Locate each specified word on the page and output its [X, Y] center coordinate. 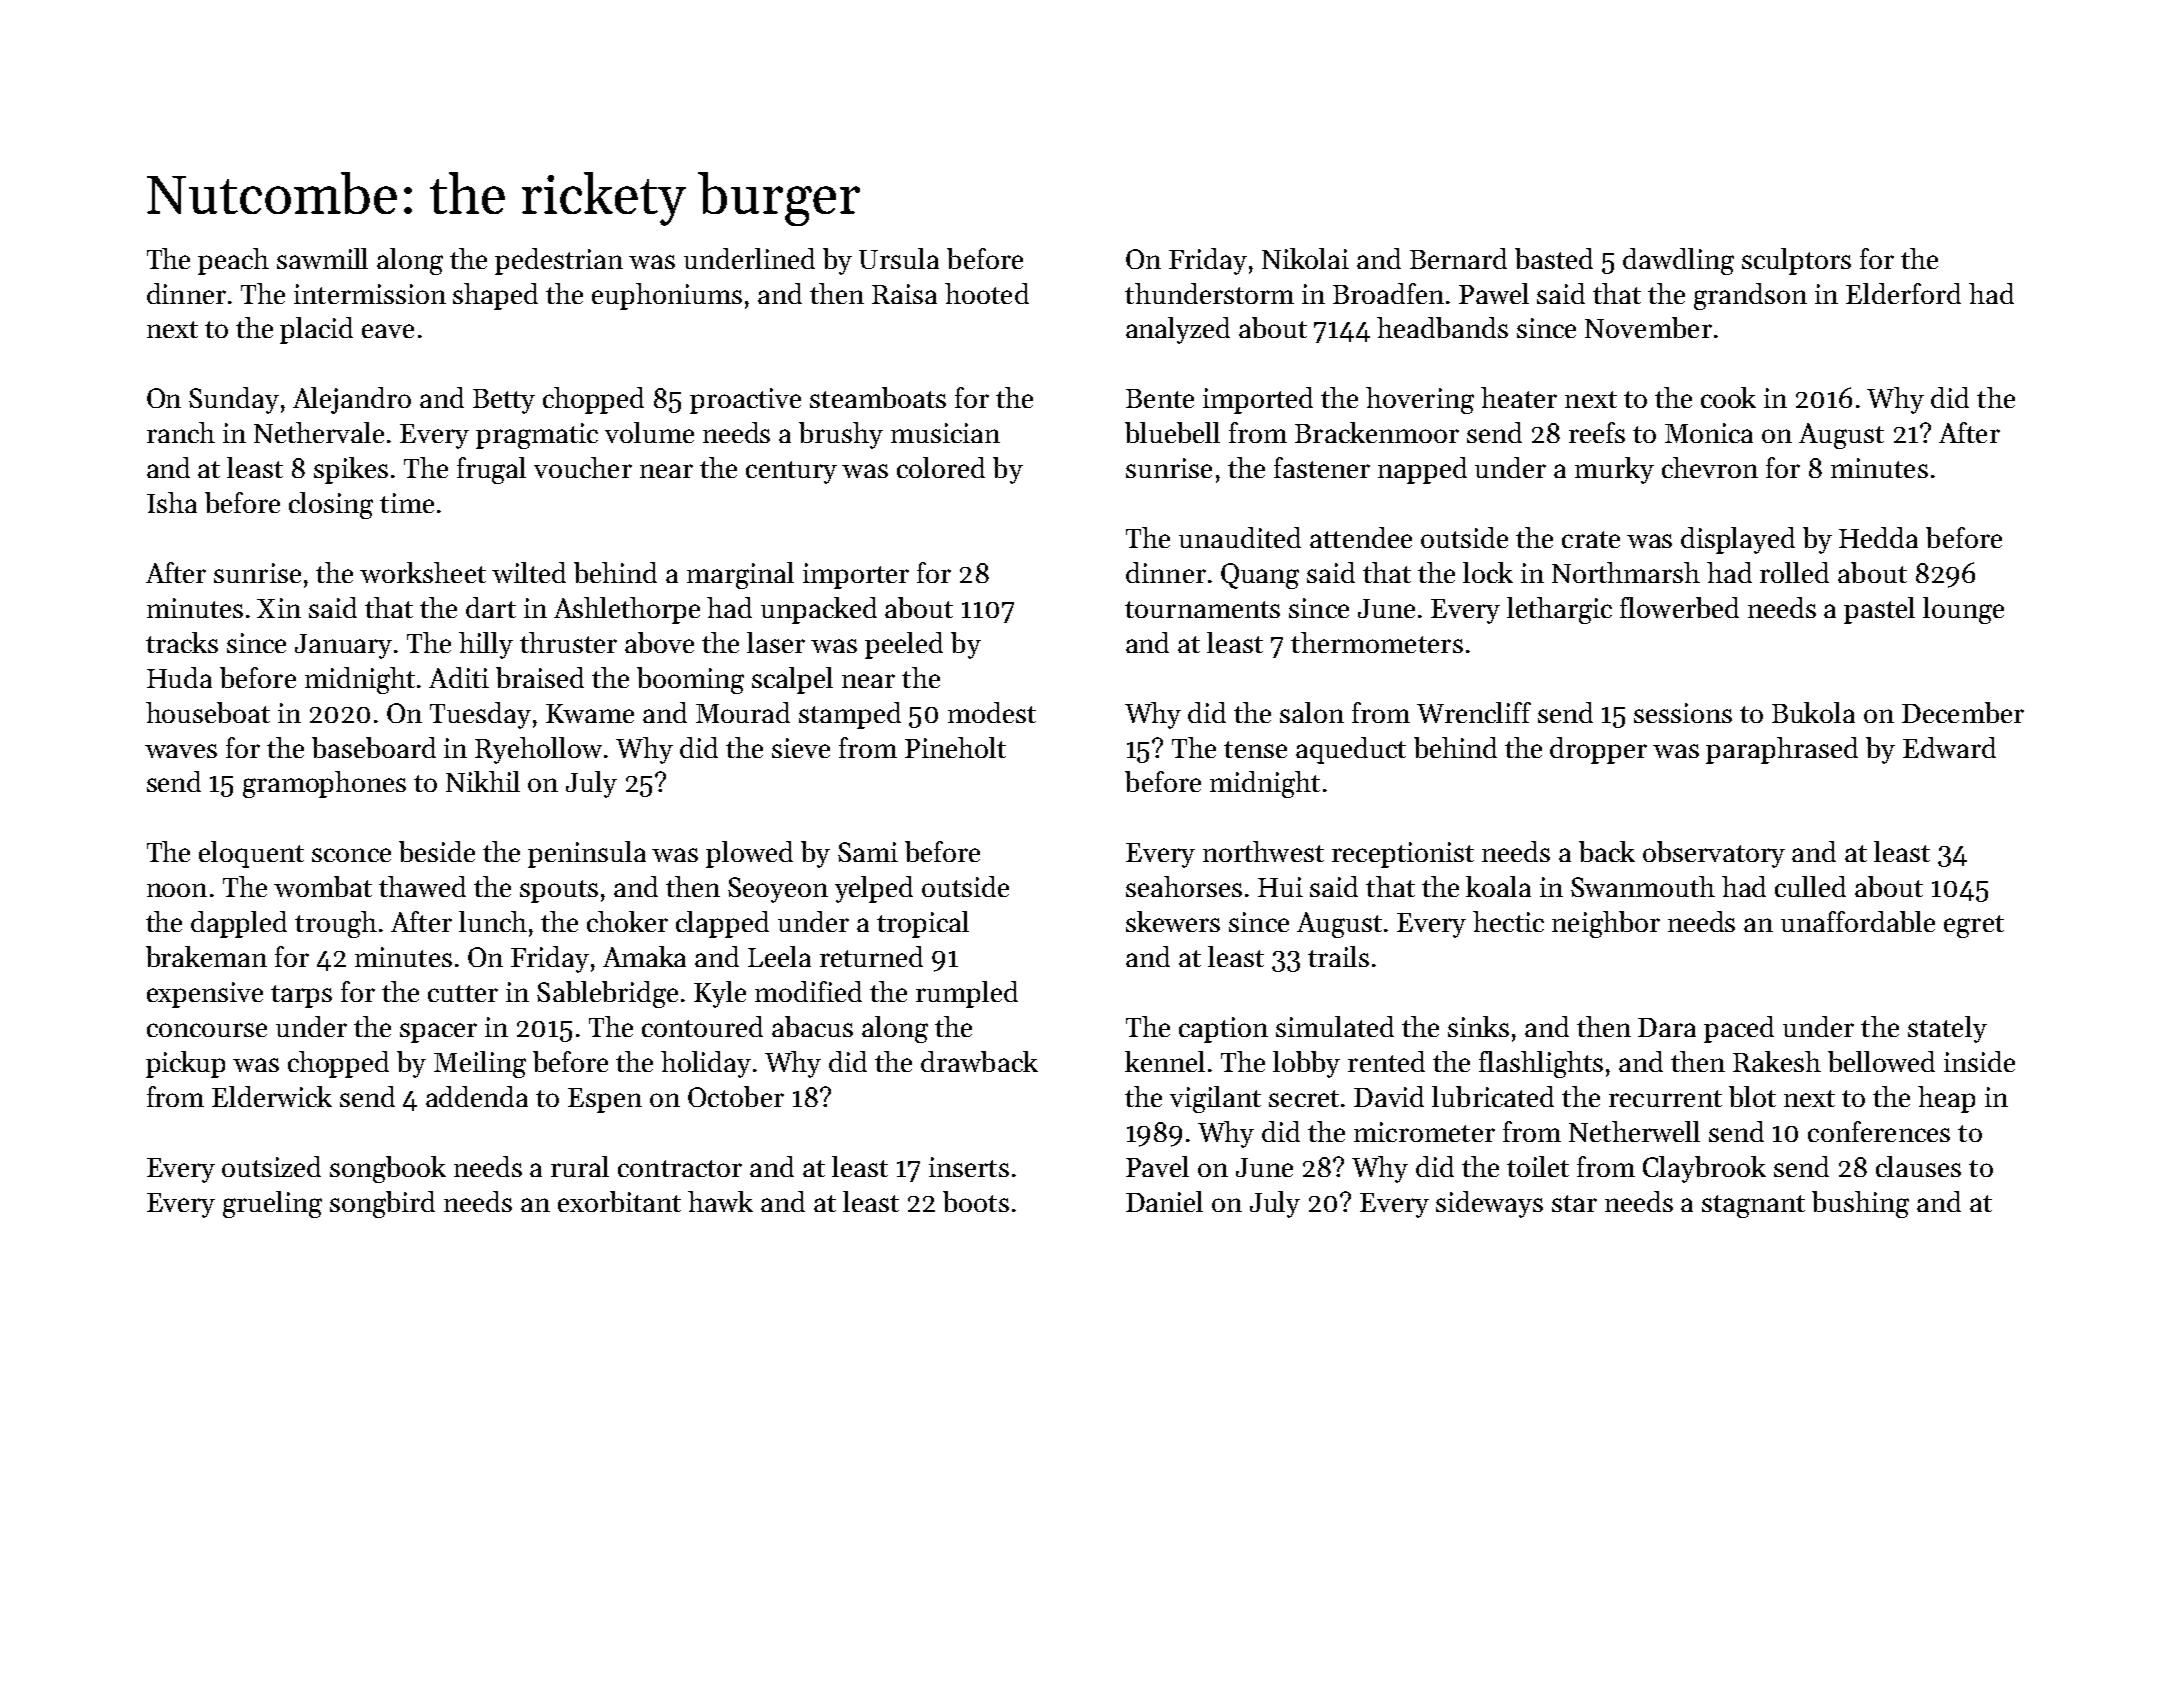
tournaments [1202, 609]
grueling [272, 1204]
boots [976, 1201]
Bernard [1458, 258]
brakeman [206, 956]
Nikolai [1305, 258]
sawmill [322, 258]
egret [1974, 926]
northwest [1263, 851]
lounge [1963, 610]
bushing [1860, 1204]
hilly [486, 645]
